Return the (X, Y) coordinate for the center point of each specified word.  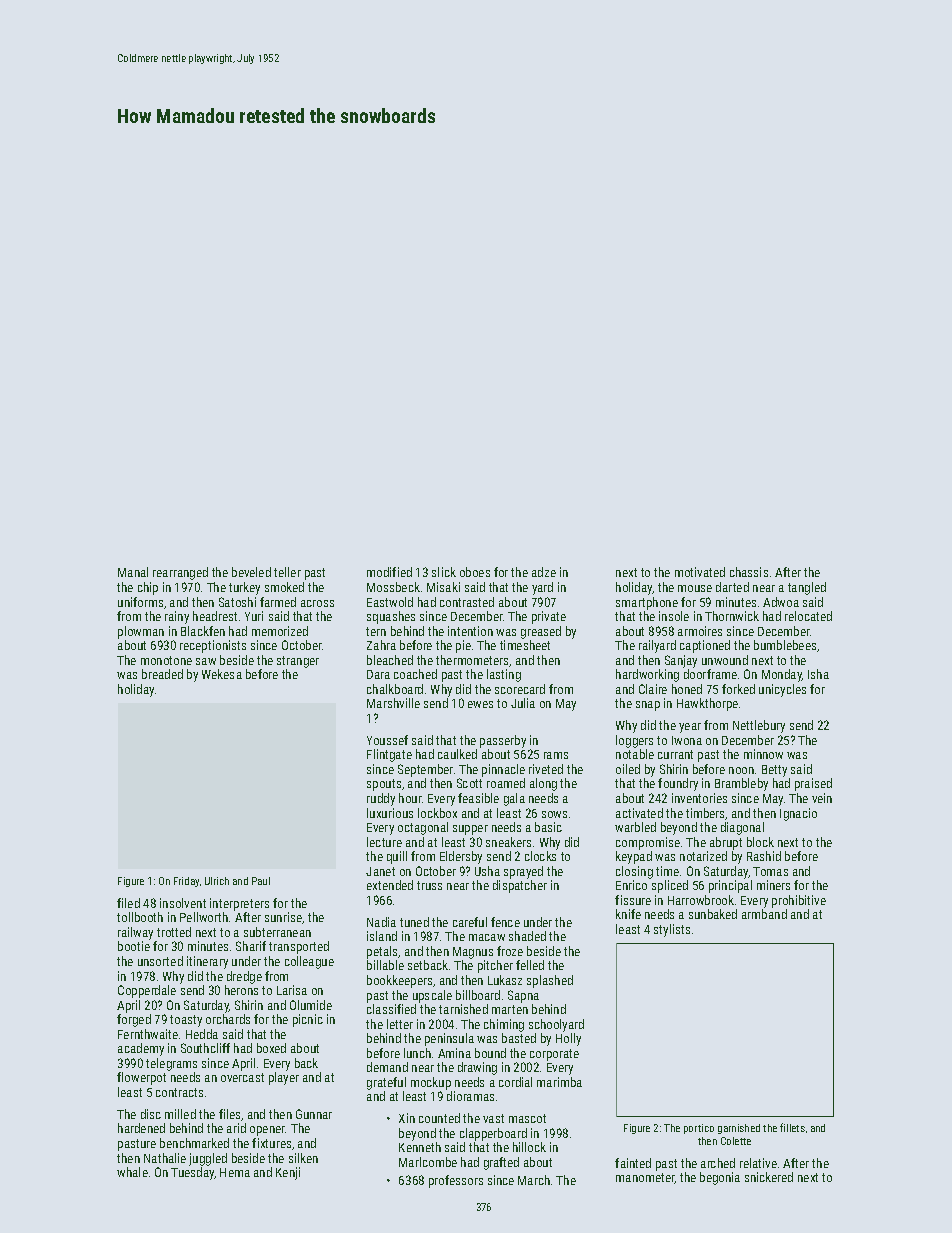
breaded (162, 674)
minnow (763, 754)
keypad (634, 857)
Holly (568, 1039)
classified (391, 1009)
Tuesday (193, 1173)
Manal (133, 572)
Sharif (251, 946)
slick (444, 572)
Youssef (387, 740)
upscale (432, 996)
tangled (807, 588)
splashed (550, 981)
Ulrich (217, 881)
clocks (540, 856)
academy (141, 1049)
